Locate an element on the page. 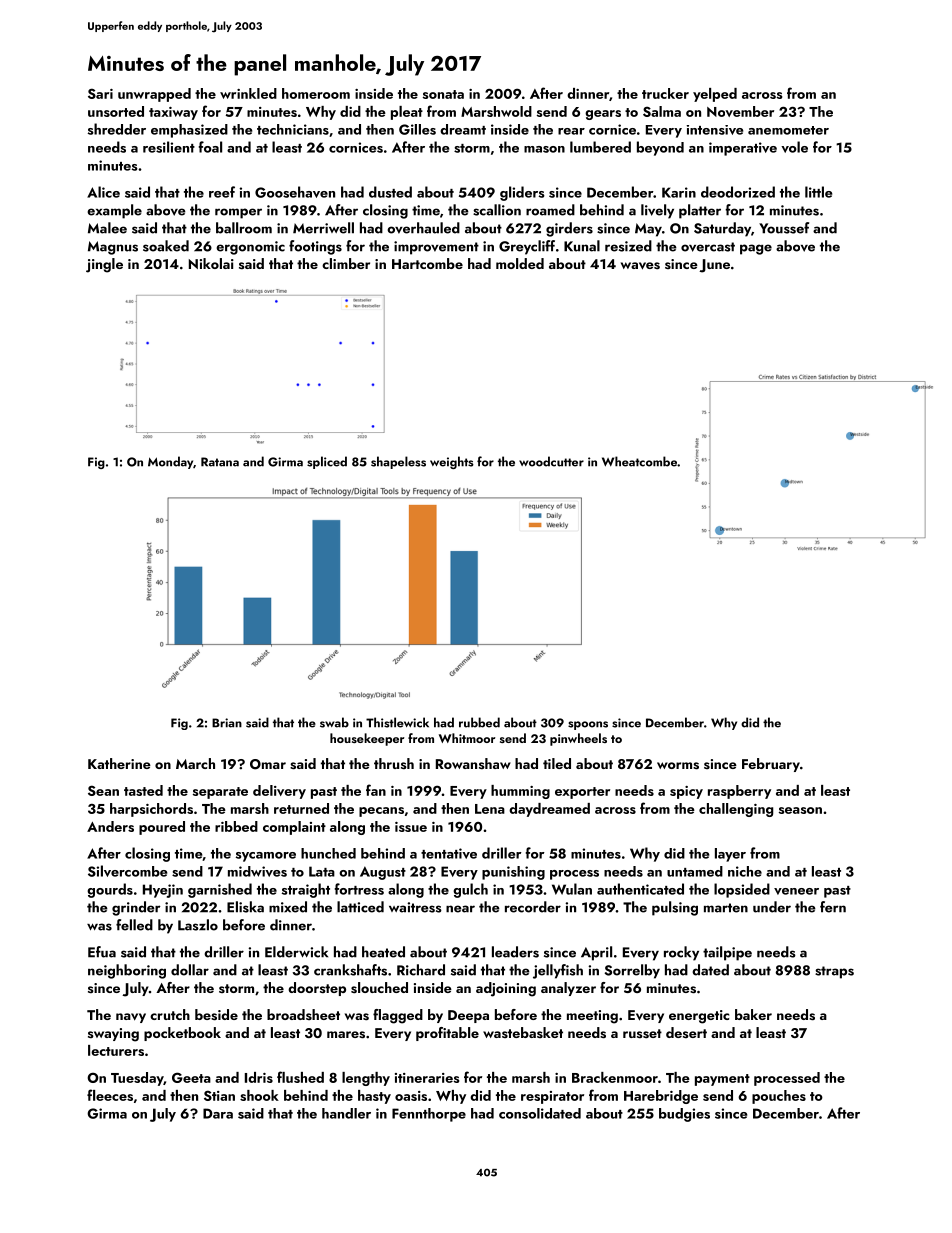 The image size is (952, 1233). weights is located at coordinates (452, 462).
